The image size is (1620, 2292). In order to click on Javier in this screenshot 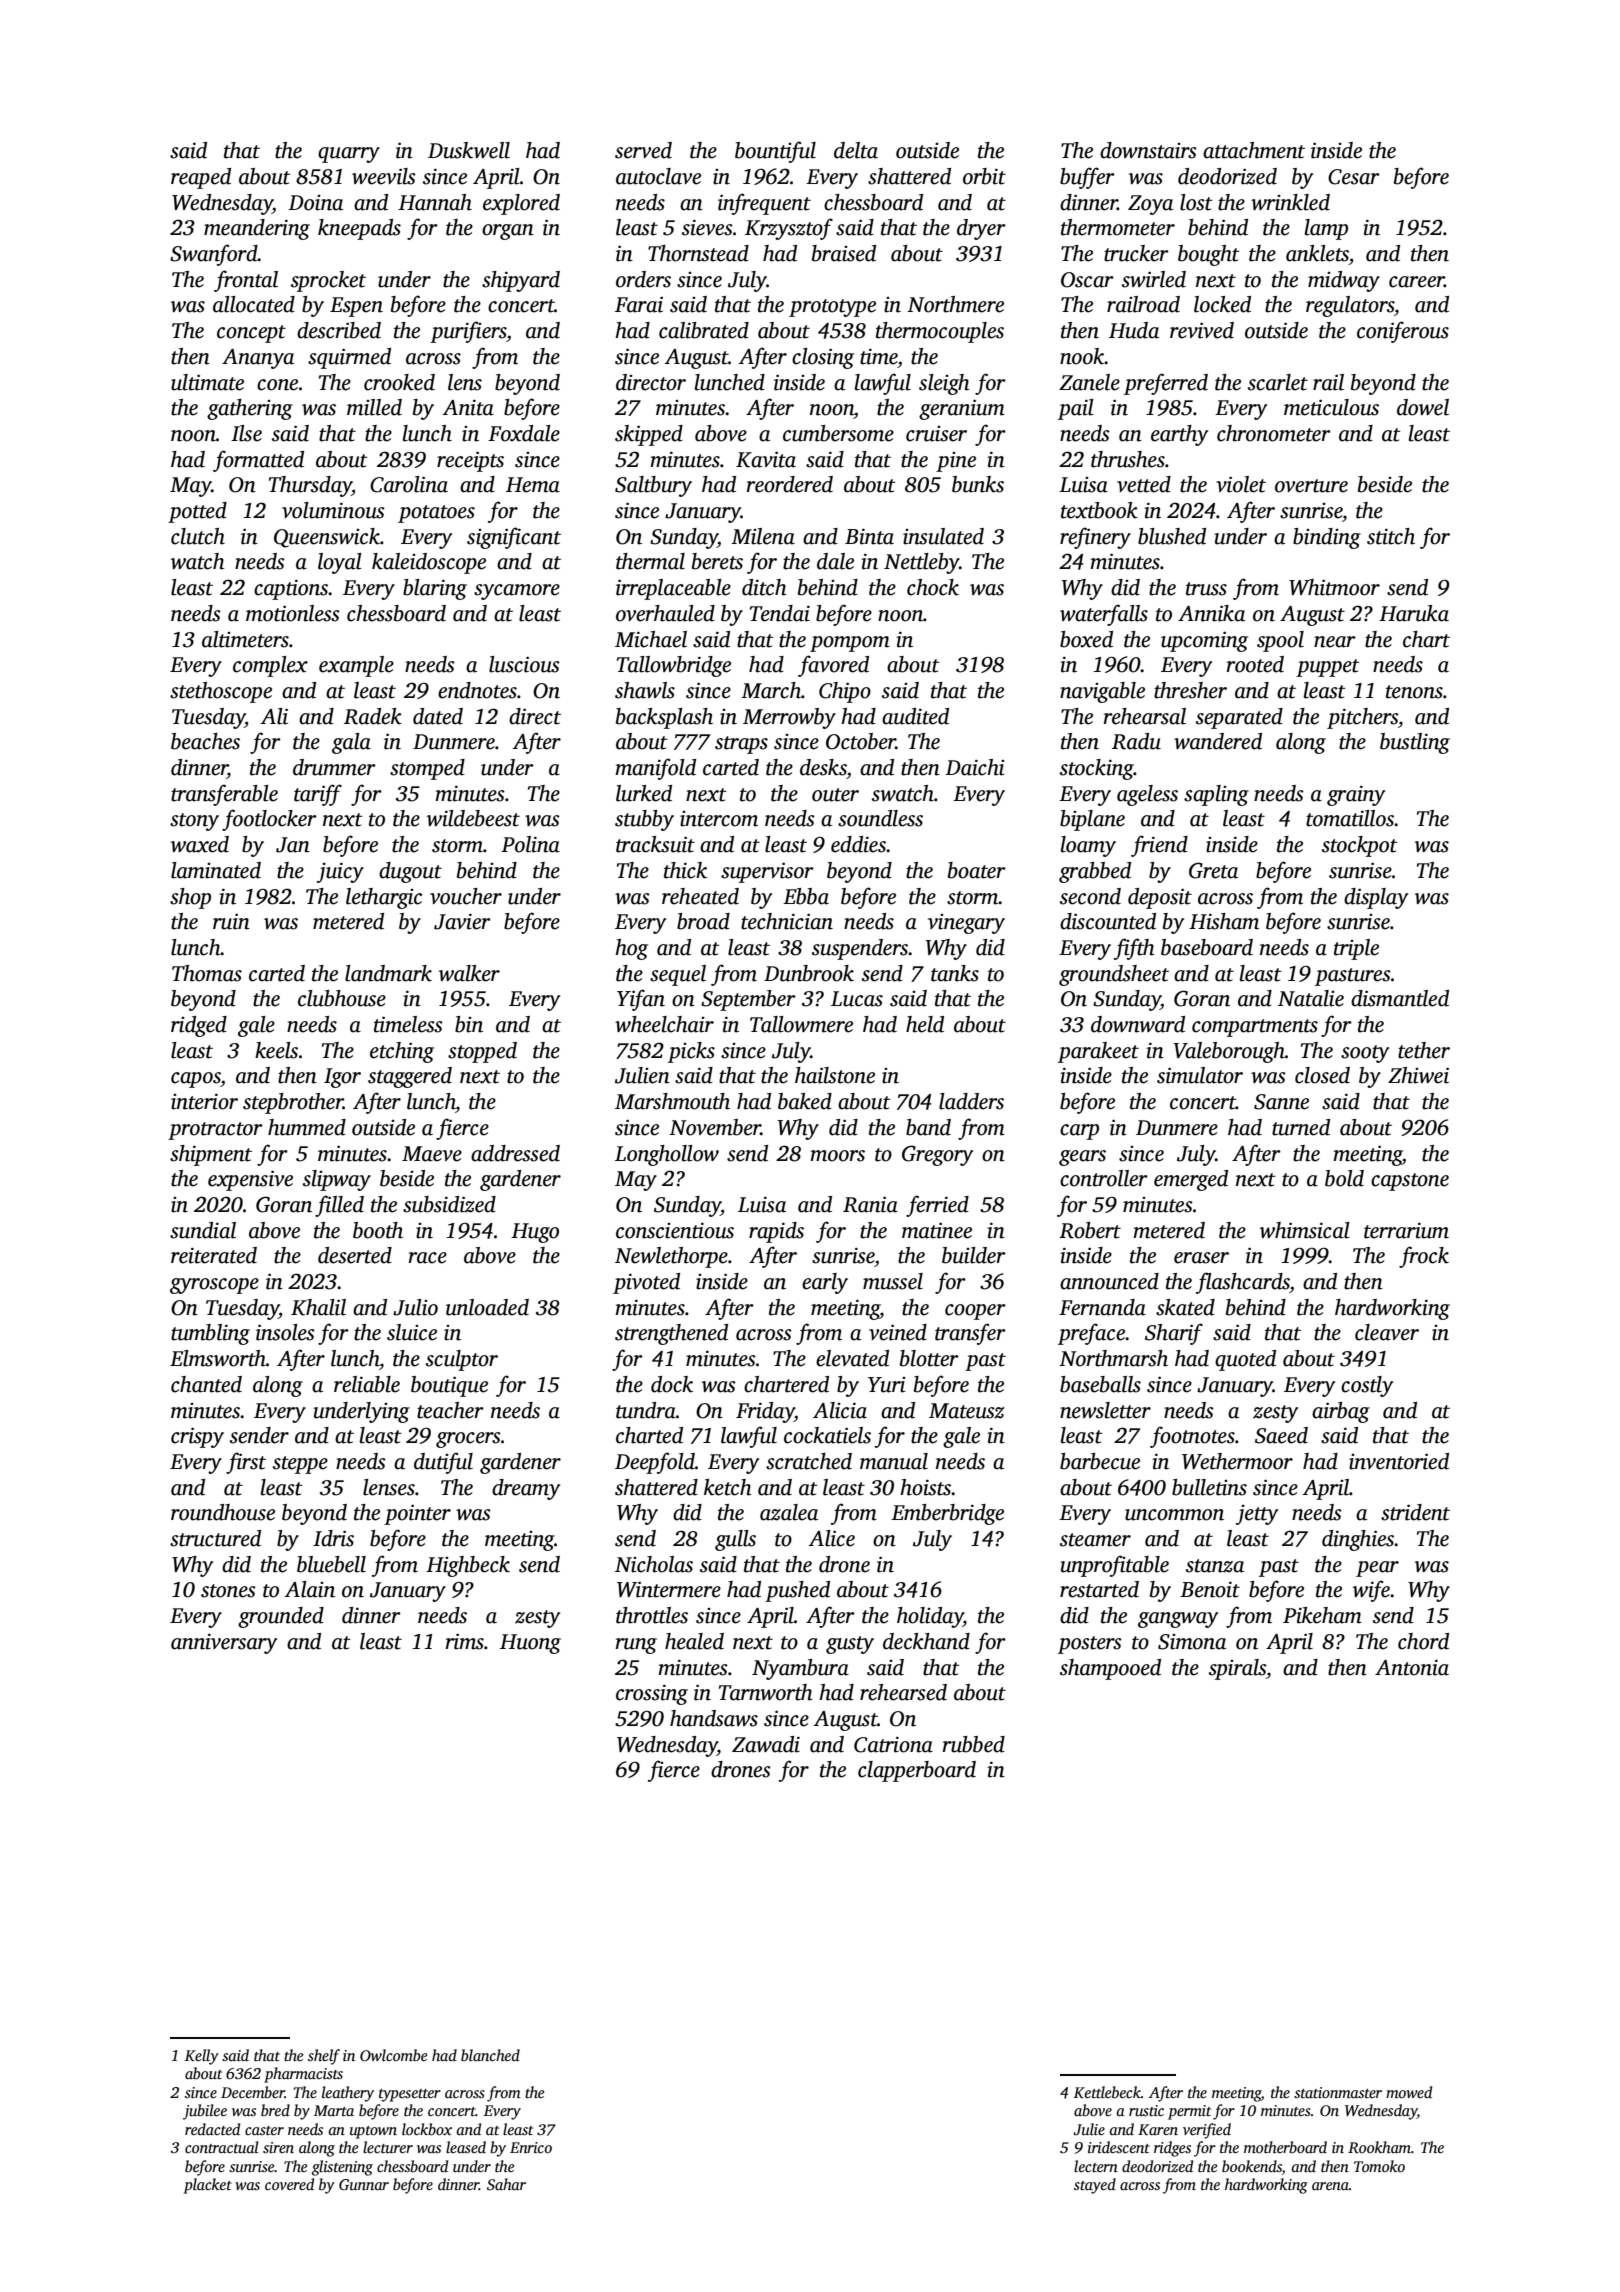, I will do `click(462, 921)`.
